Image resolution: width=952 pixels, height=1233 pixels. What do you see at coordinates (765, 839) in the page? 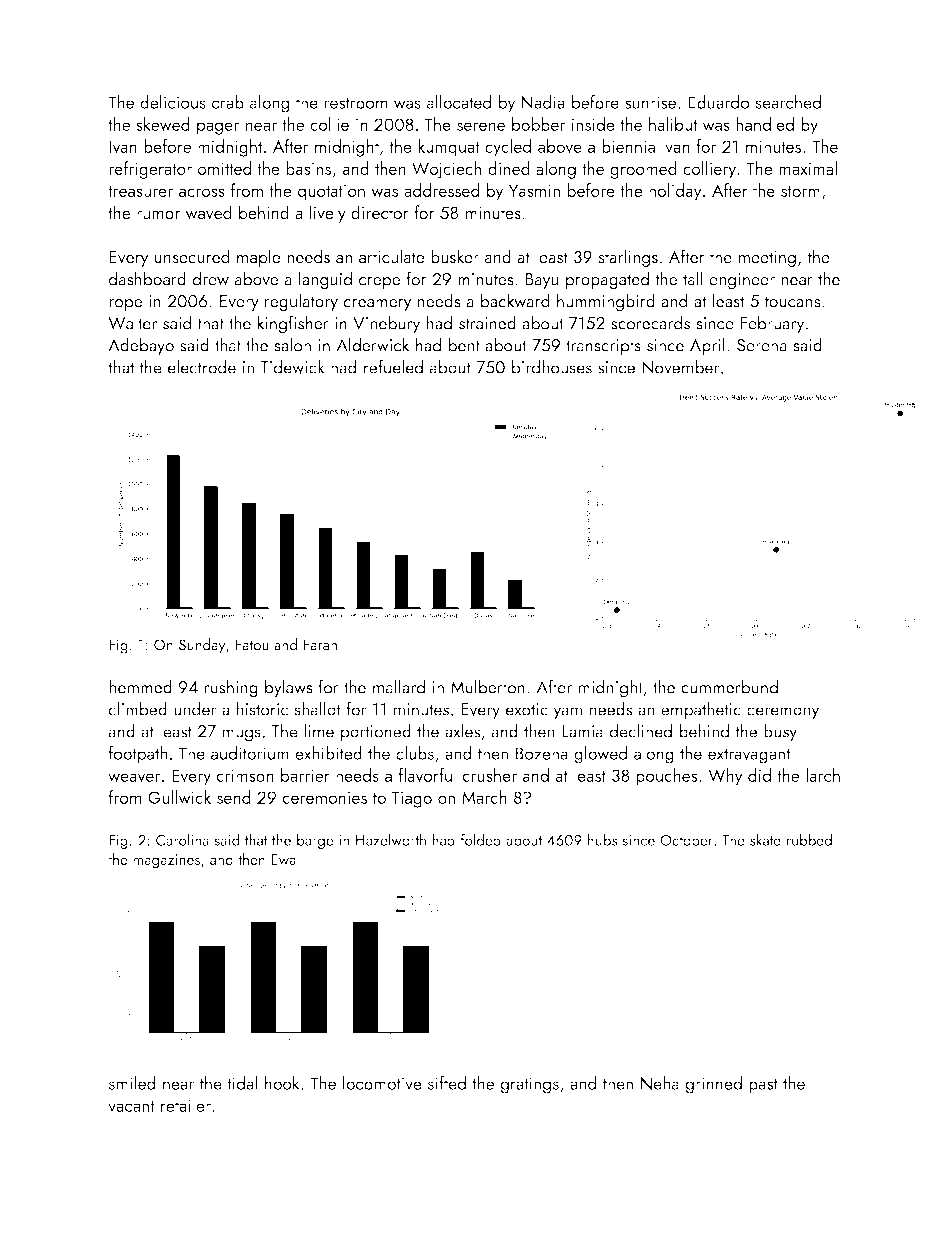
I see `skate` at bounding box center [765, 839].
